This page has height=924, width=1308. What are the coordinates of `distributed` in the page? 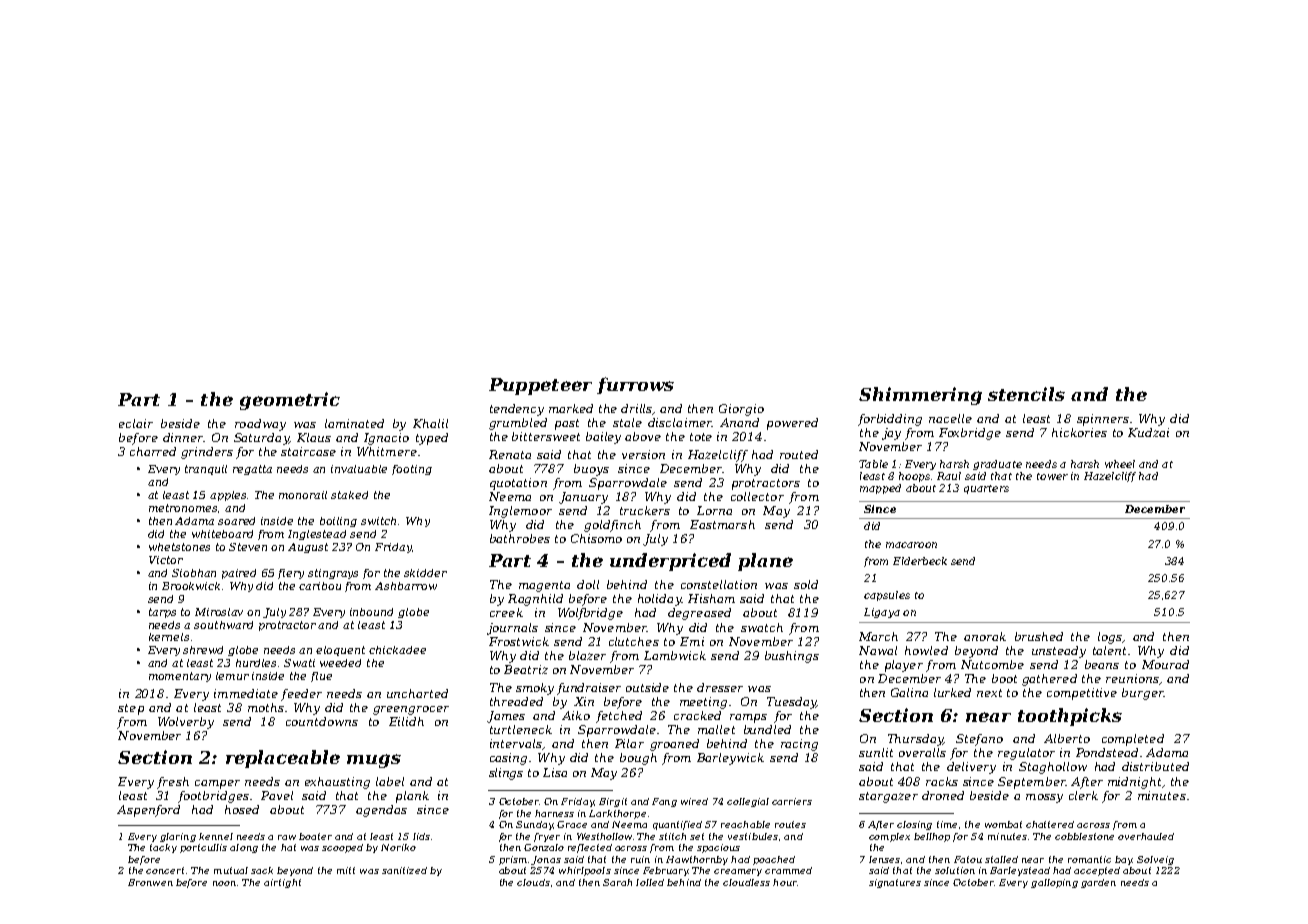 It's located at (1155, 766).
